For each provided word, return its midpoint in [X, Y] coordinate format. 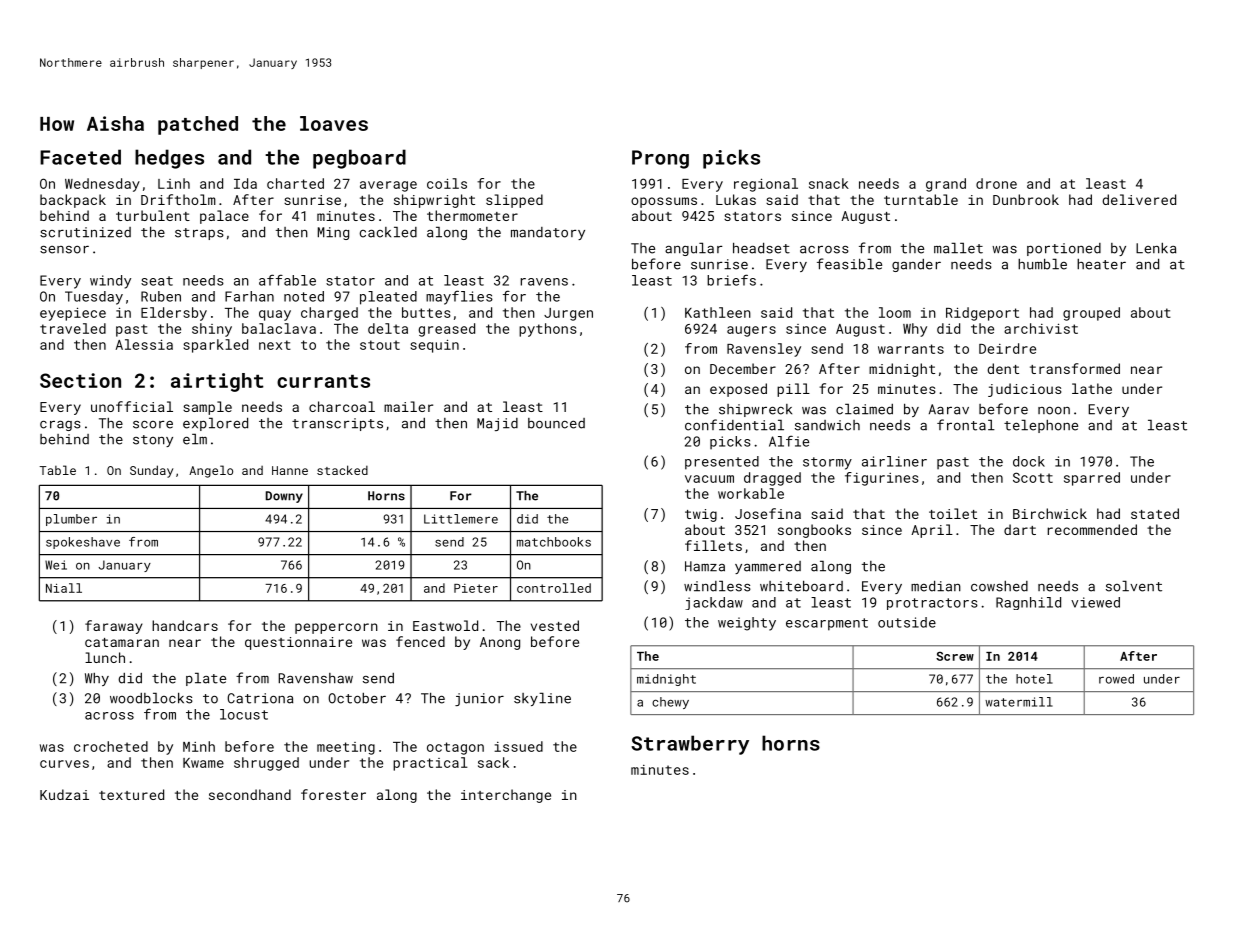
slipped [514, 201]
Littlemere [461, 519]
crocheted [111, 746]
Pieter [476, 588]
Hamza [705, 566]
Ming [333, 233]
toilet [953, 513]
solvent [1134, 586]
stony [153, 441]
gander [916, 265]
